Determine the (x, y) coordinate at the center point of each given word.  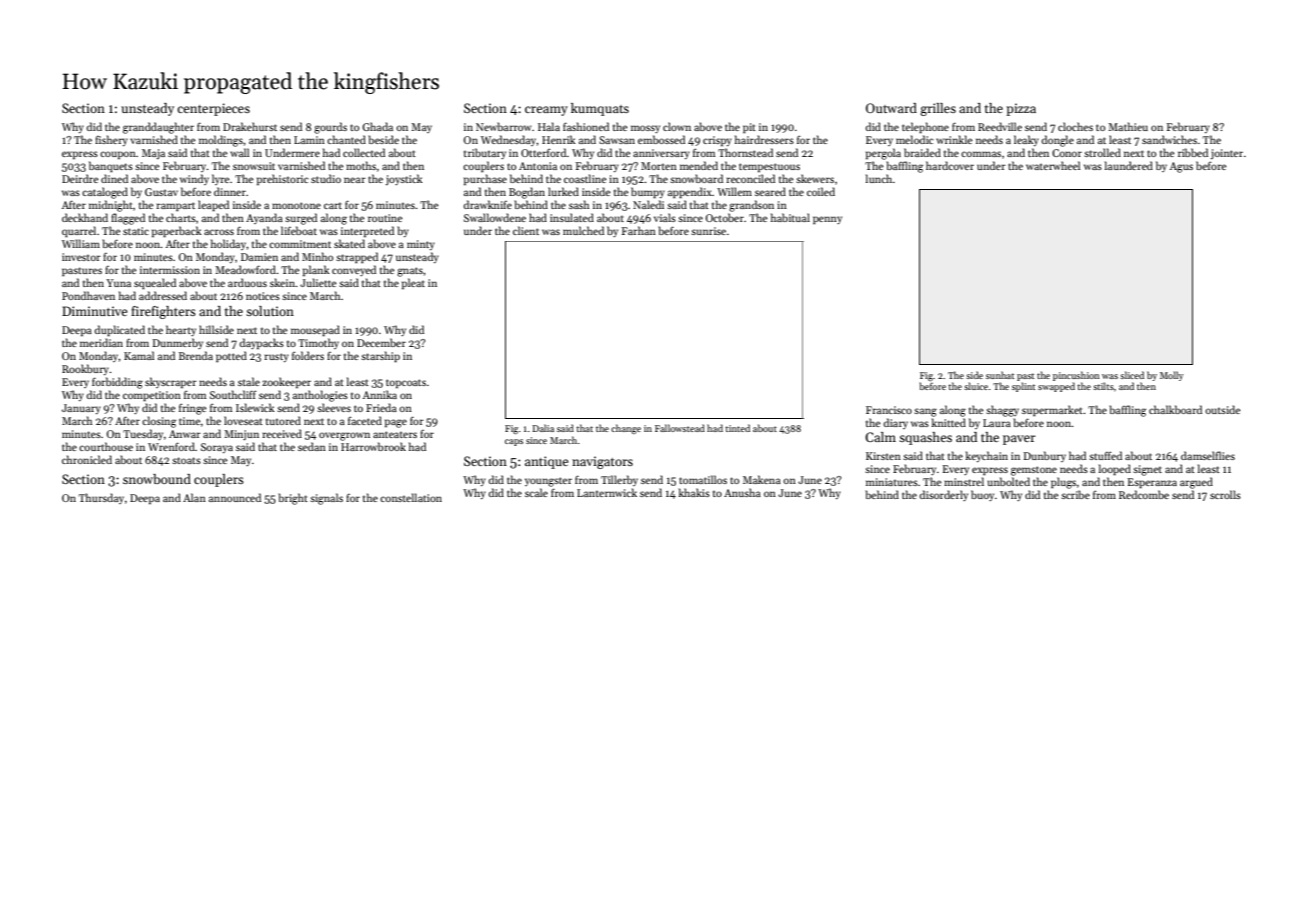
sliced (1132, 375)
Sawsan (617, 140)
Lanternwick (607, 492)
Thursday (101, 498)
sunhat (1000, 375)
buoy (982, 495)
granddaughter (158, 128)
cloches (1075, 126)
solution (270, 311)
